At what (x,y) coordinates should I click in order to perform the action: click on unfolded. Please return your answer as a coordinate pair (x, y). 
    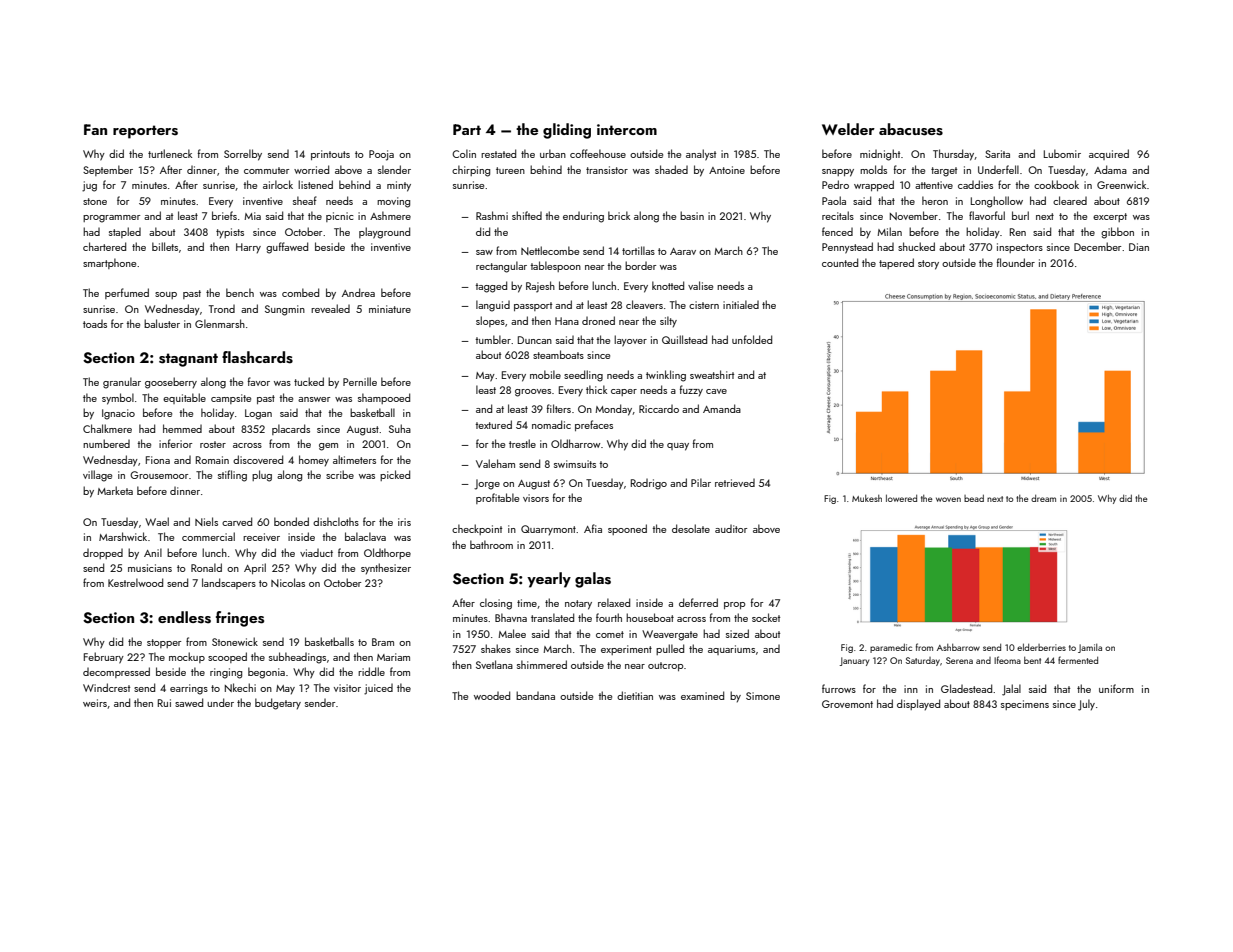
    Looking at the image, I should click on (752, 339).
